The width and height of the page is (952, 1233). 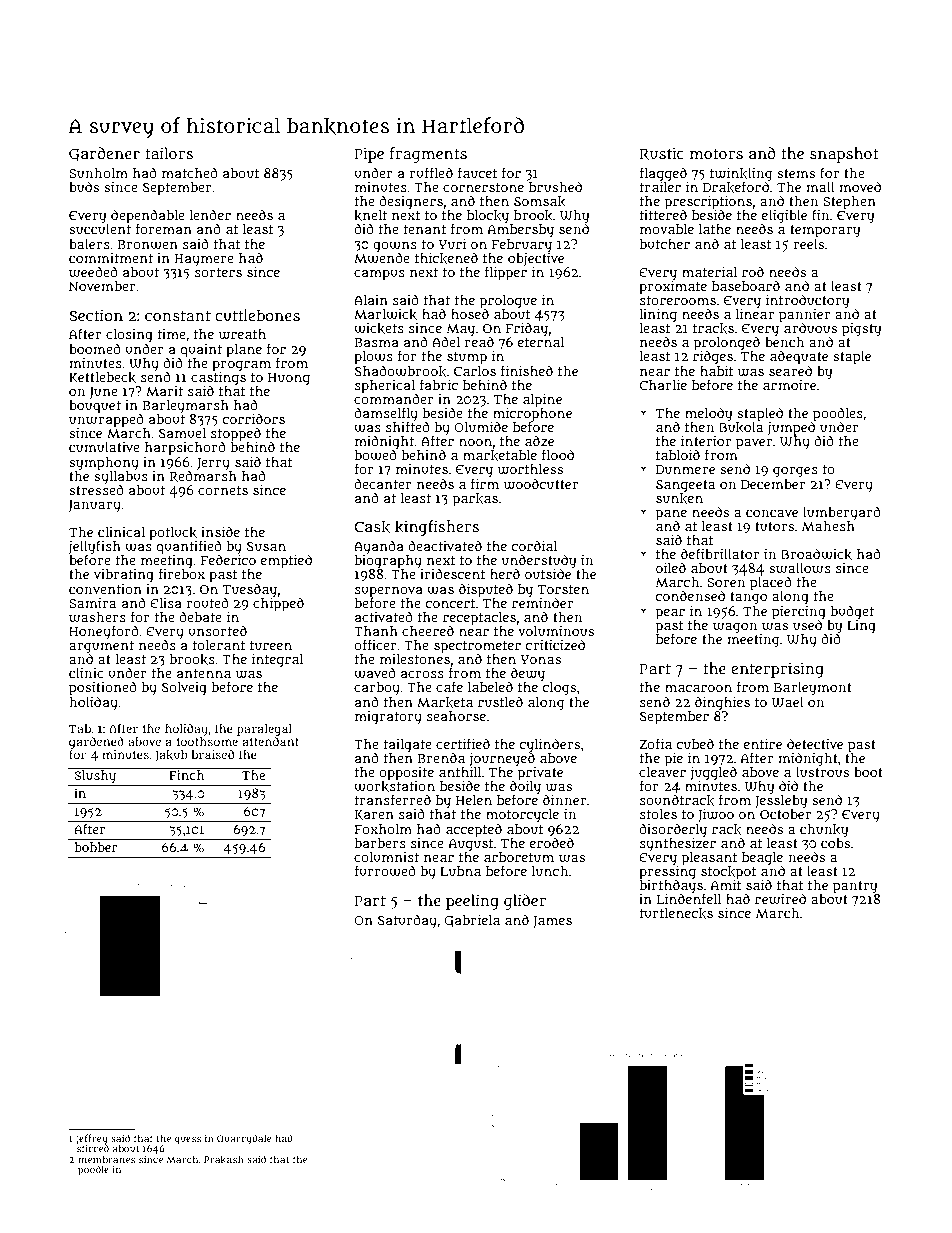 I want to click on corridors, so click(x=254, y=418).
